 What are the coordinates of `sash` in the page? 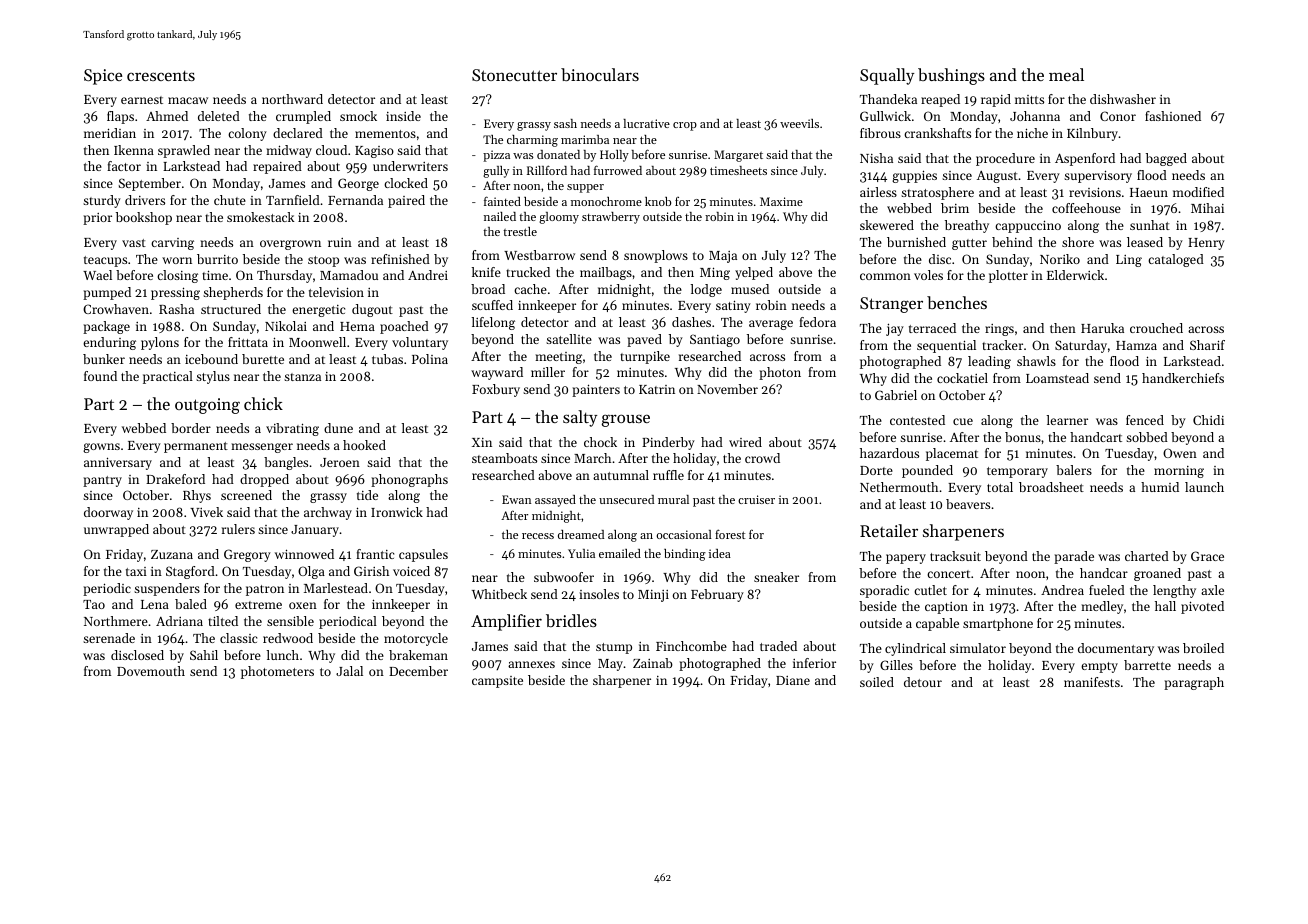 It's located at (565, 123).
